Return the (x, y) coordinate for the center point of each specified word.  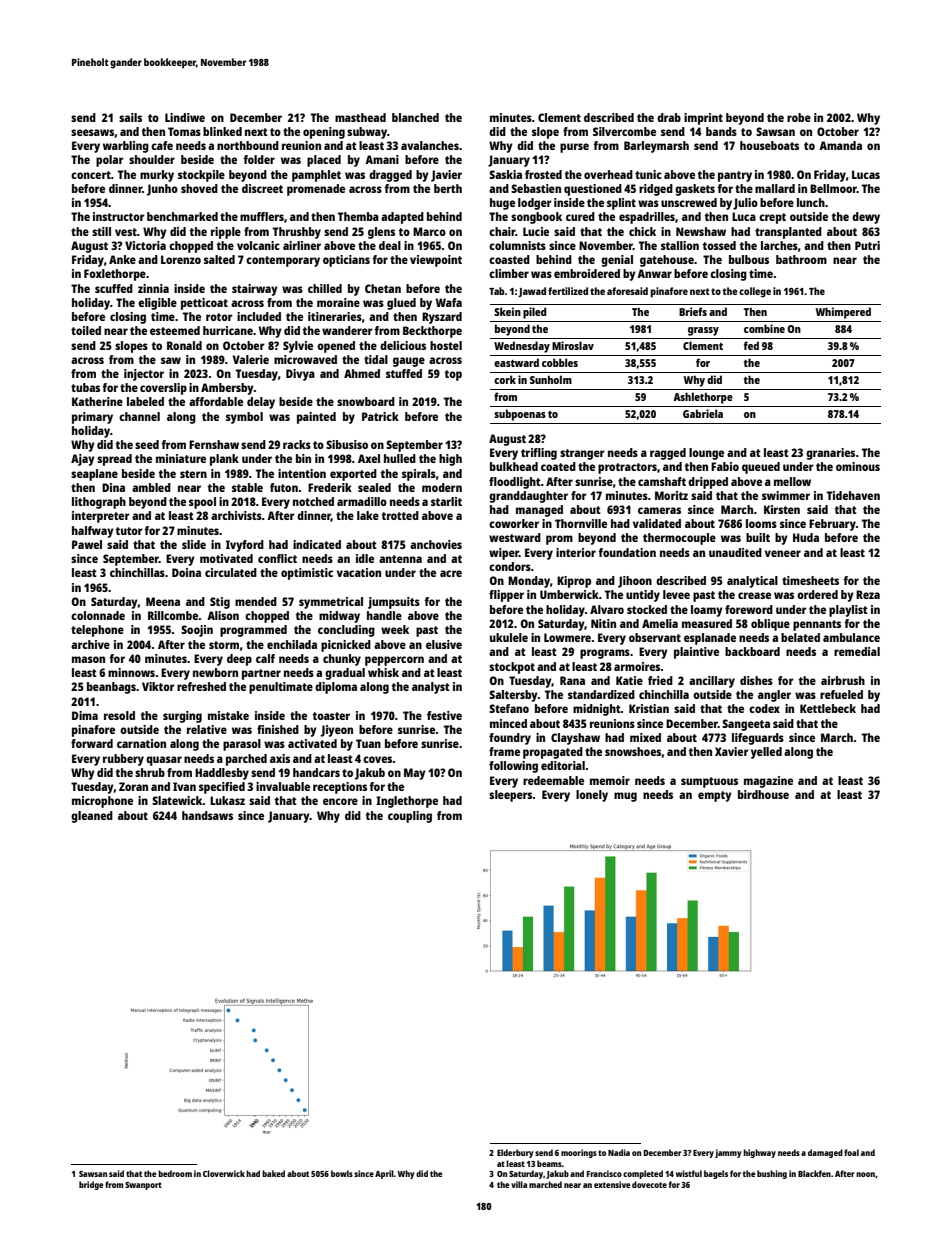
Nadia (619, 1152)
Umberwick (569, 594)
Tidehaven (853, 495)
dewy (866, 218)
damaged (825, 1153)
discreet (262, 188)
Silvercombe (624, 131)
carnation (141, 743)
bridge (91, 1185)
